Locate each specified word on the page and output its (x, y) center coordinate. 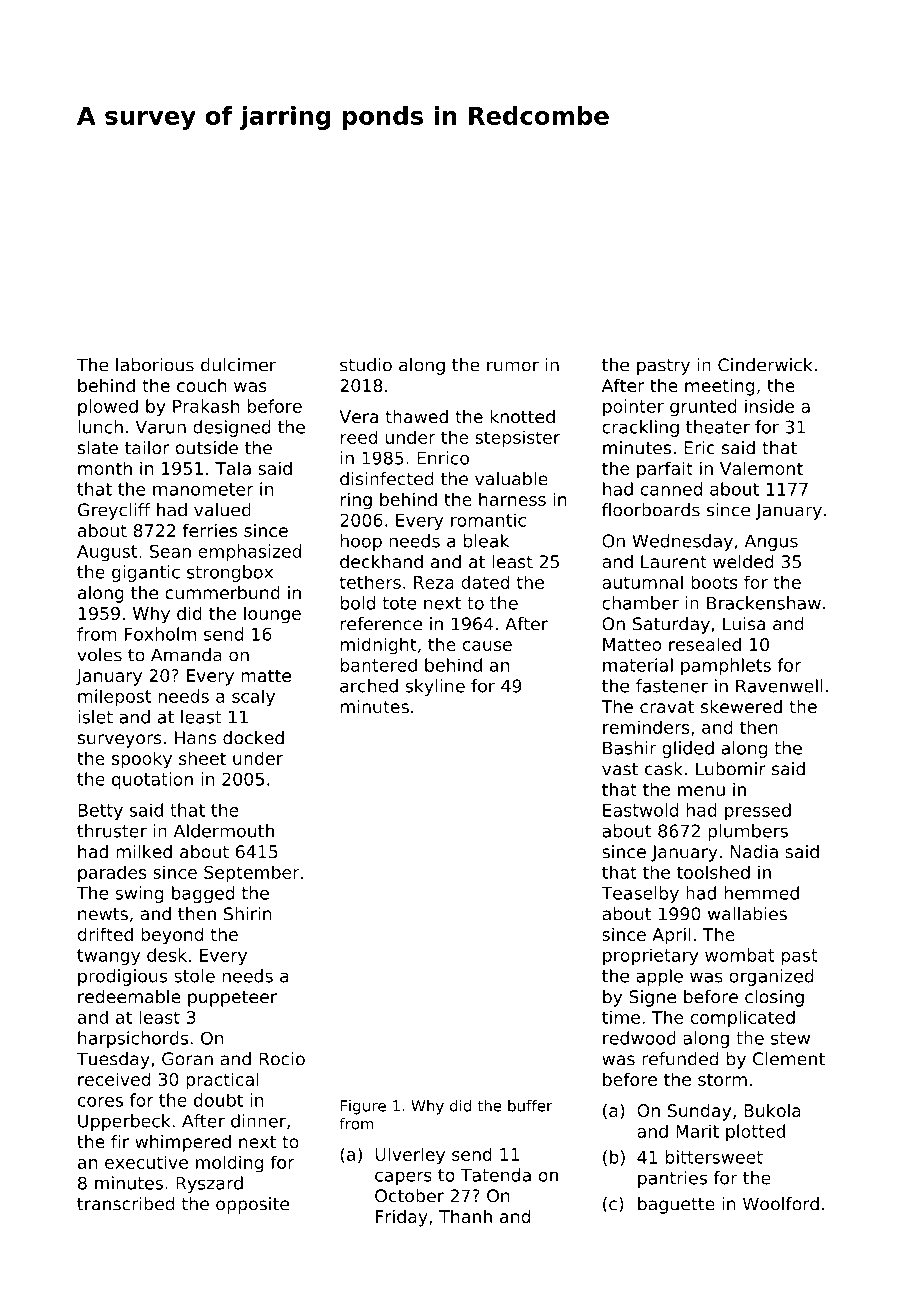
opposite (252, 1205)
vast (620, 769)
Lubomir (731, 769)
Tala (233, 468)
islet (95, 717)
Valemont (761, 468)
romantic (488, 520)
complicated (742, 1019)
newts (103, 914)
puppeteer (232, 999)
